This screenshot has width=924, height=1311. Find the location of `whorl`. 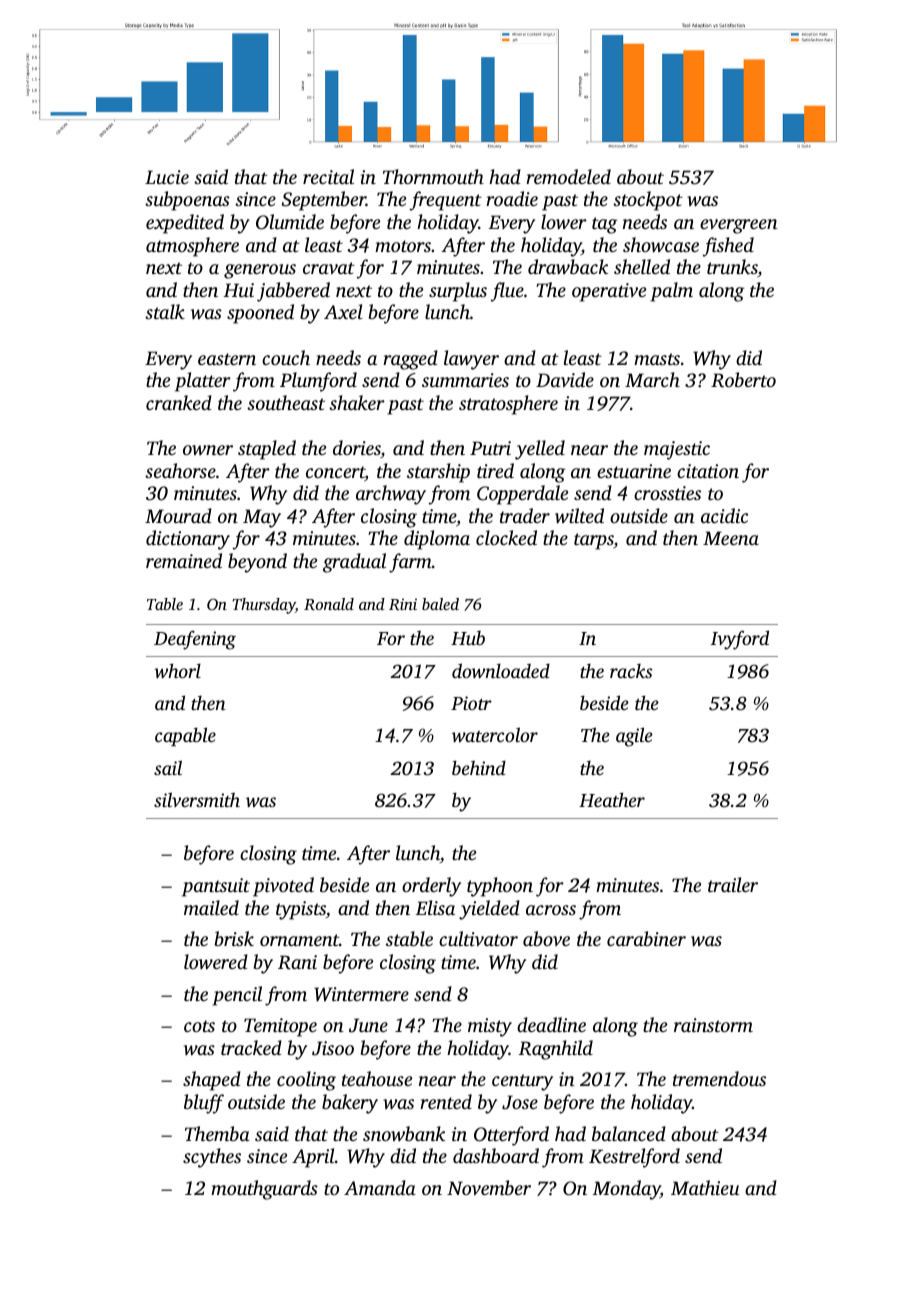

whorl is located at coordinates (177, 670).
